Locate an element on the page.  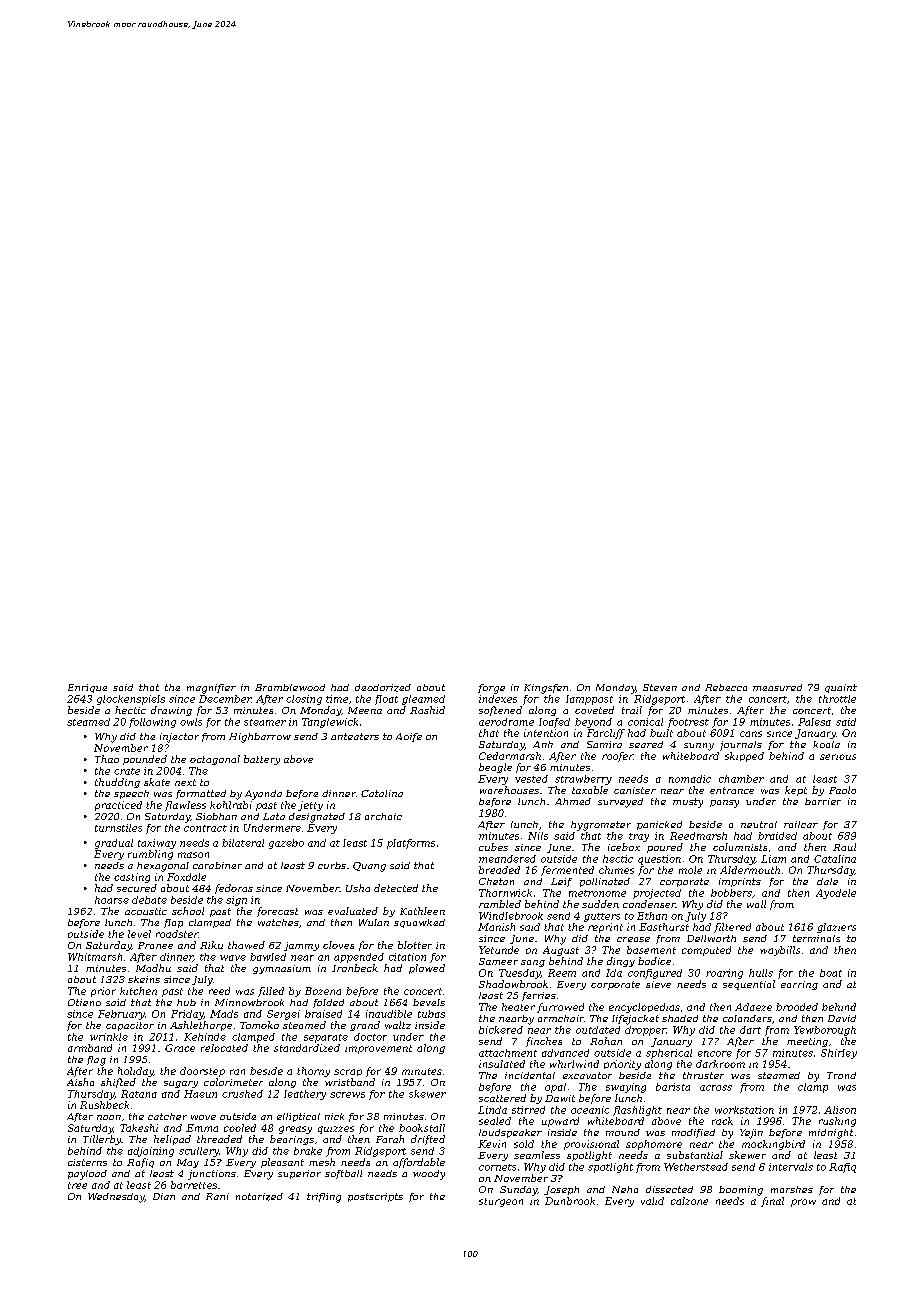
plowed is located at coordinates (427, 969).
